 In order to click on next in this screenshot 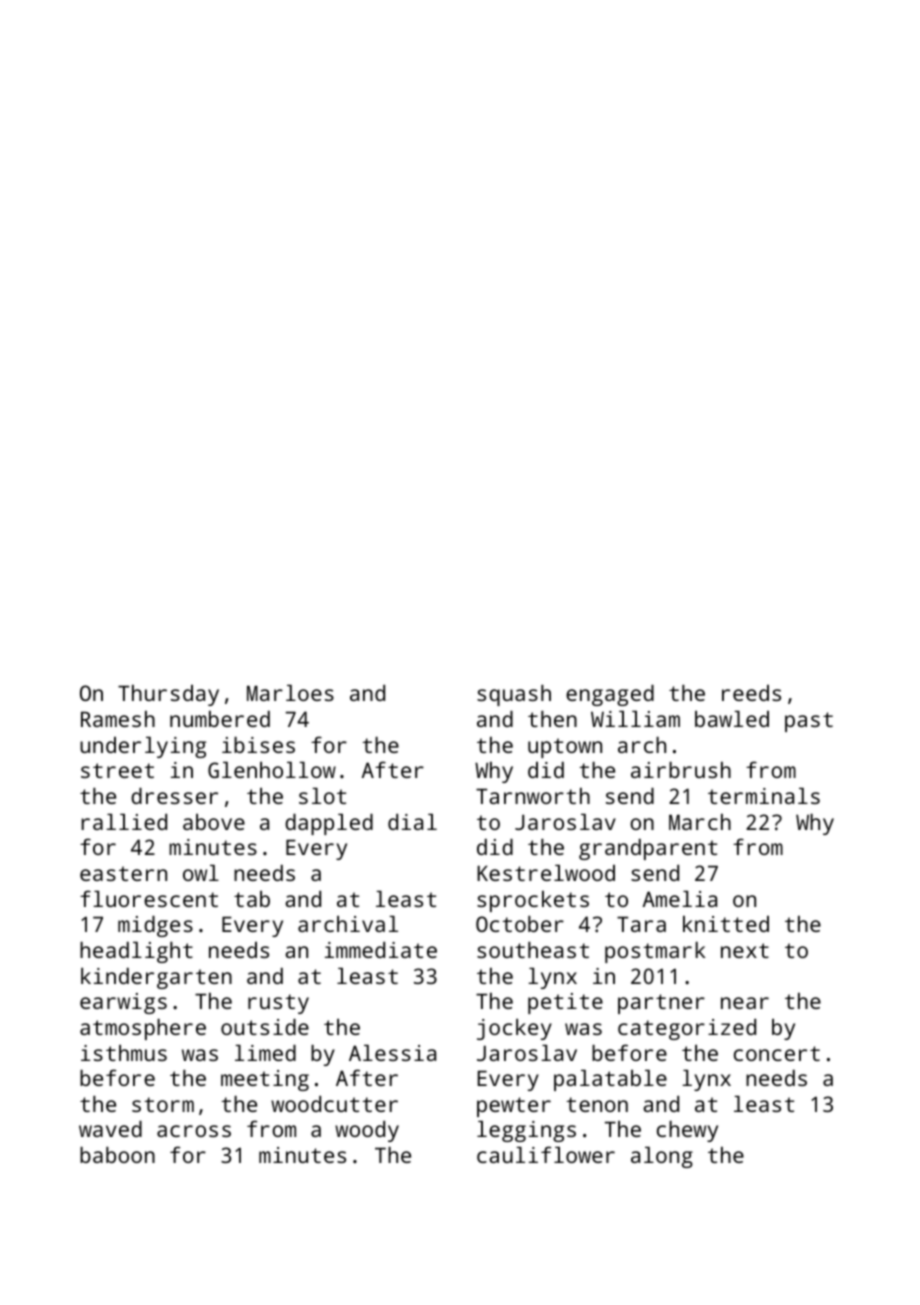, I will do `click(745, 950)`.
